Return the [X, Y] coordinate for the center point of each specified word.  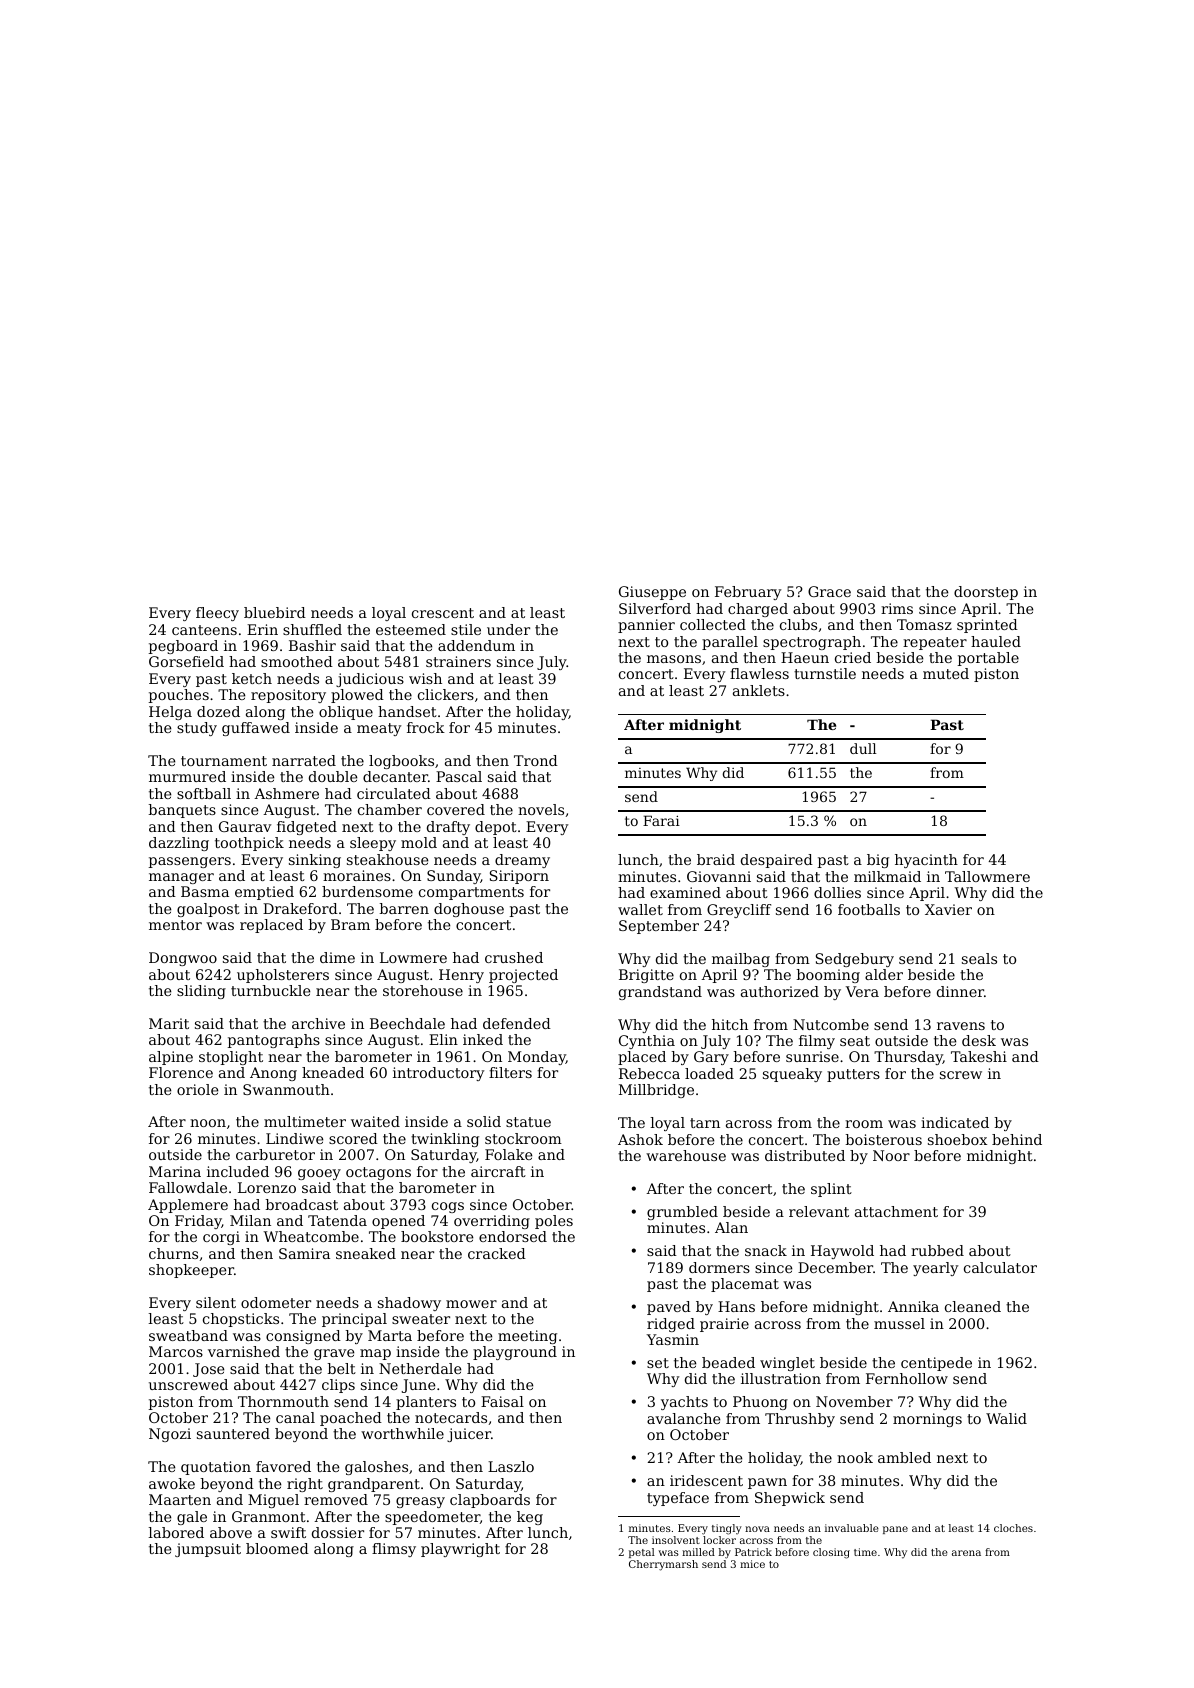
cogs [448, 1207]
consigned [303, 1337]
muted [946, 673]
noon [208, 1123]
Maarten [180, 1499]
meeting [527, 1337]
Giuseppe [652, 593]
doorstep [986, 593]
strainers [458, 661]
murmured [187, 776]
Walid [1006, 1418]
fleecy [217, 614]
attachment [896, 1211]
